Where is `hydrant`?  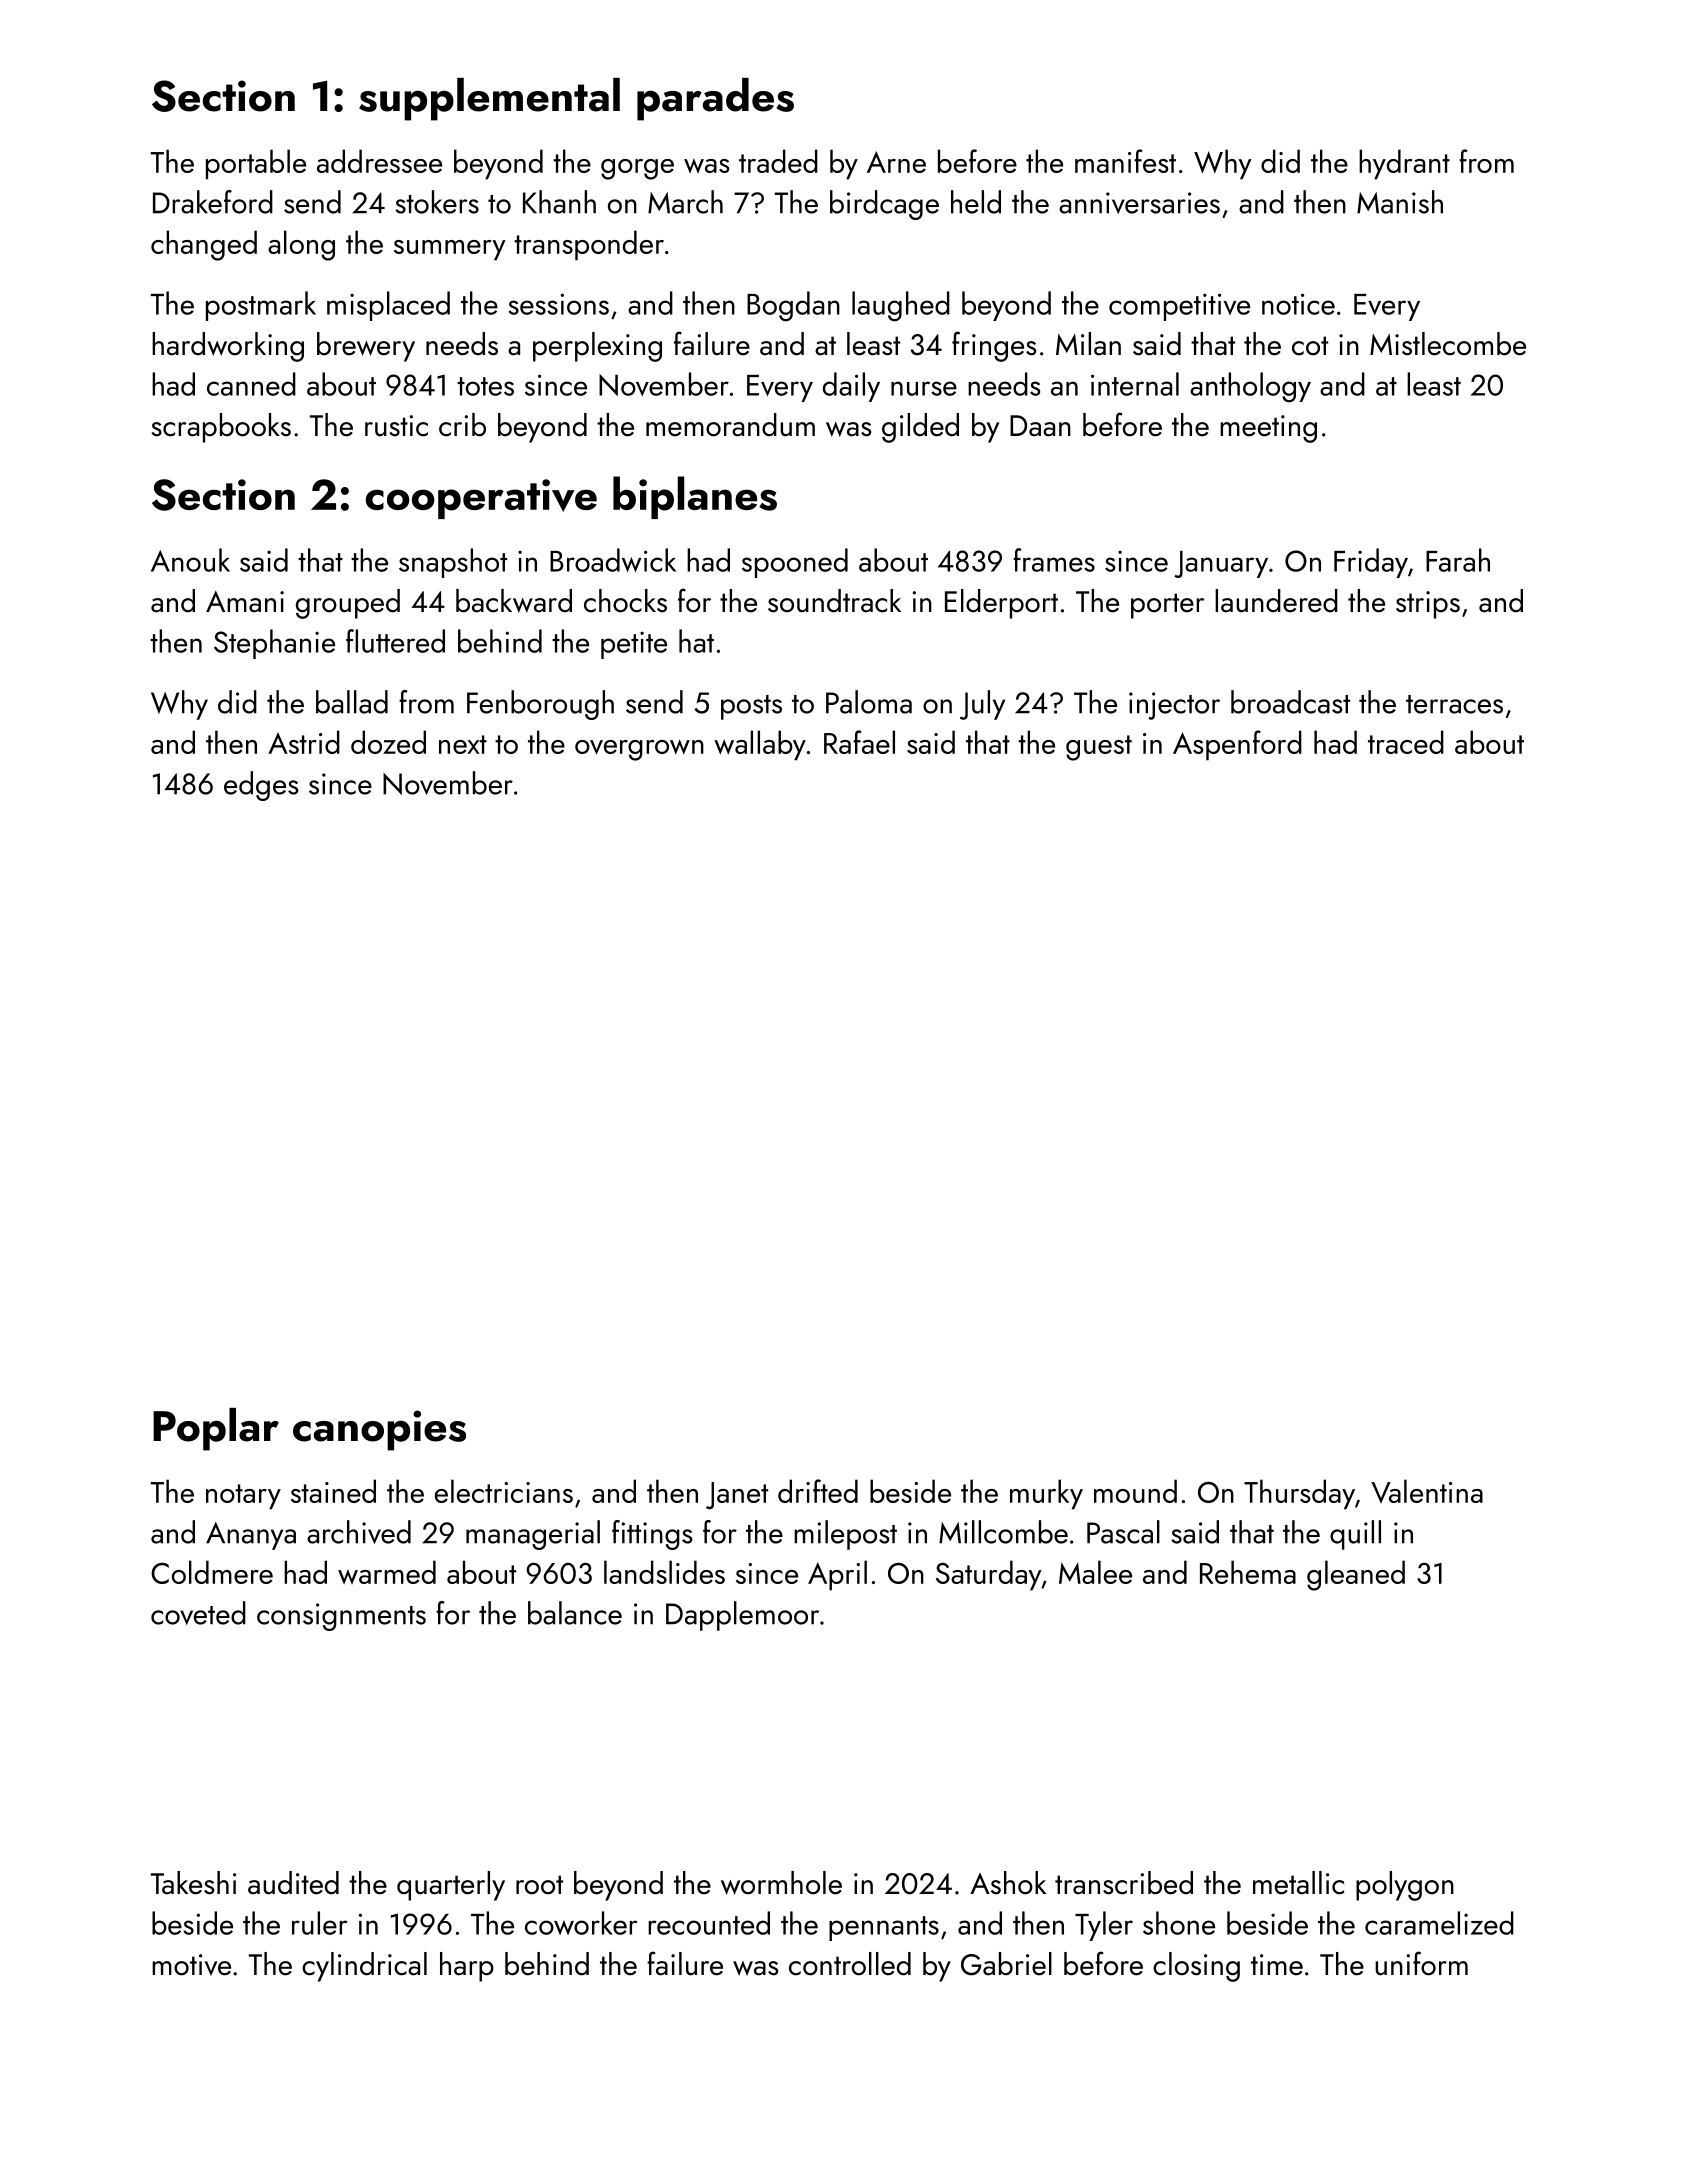
hydrant is located at coordinates (1404, 164).
